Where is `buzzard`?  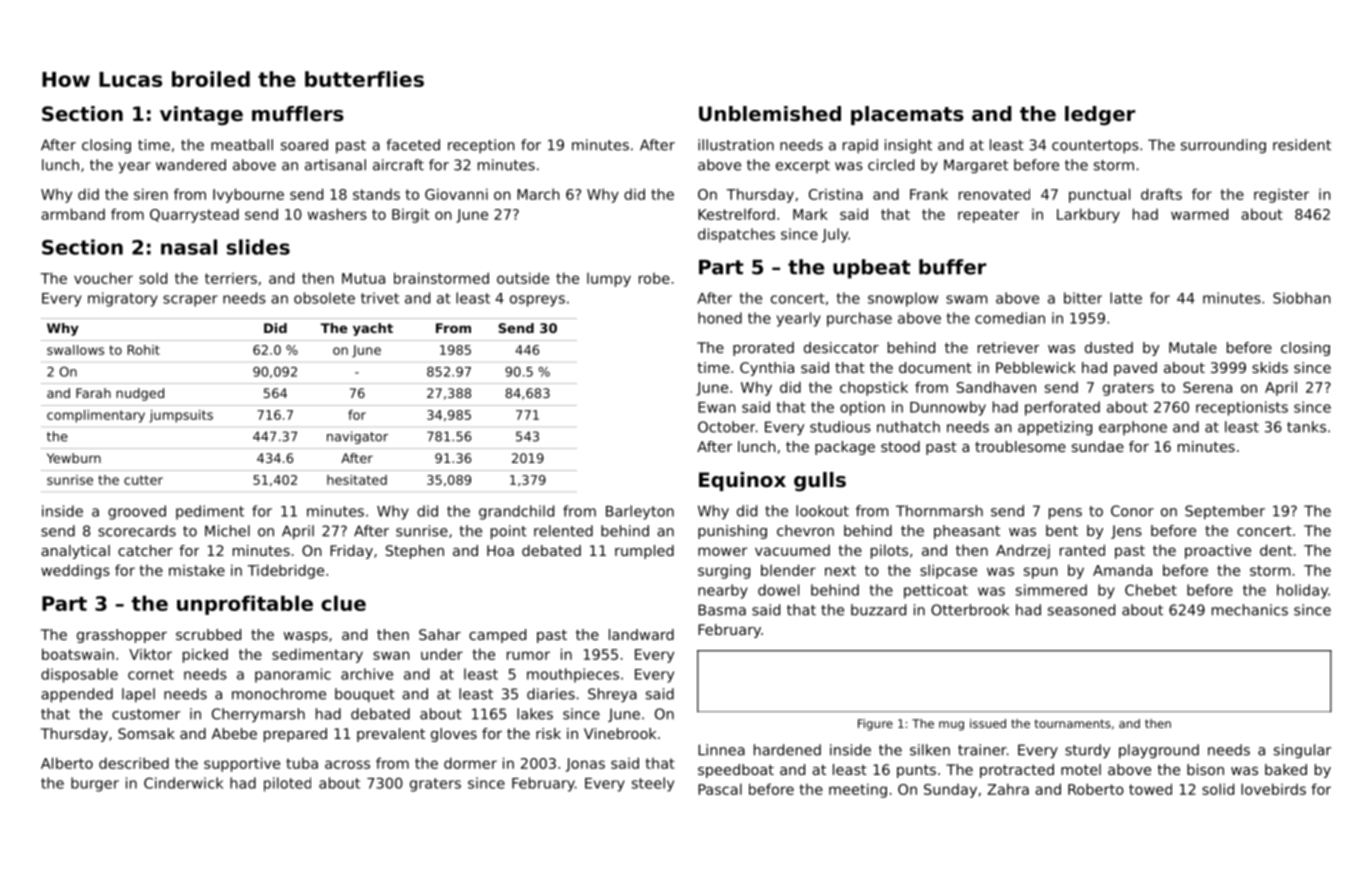
buzzard is located at coordinates (878, 610).
